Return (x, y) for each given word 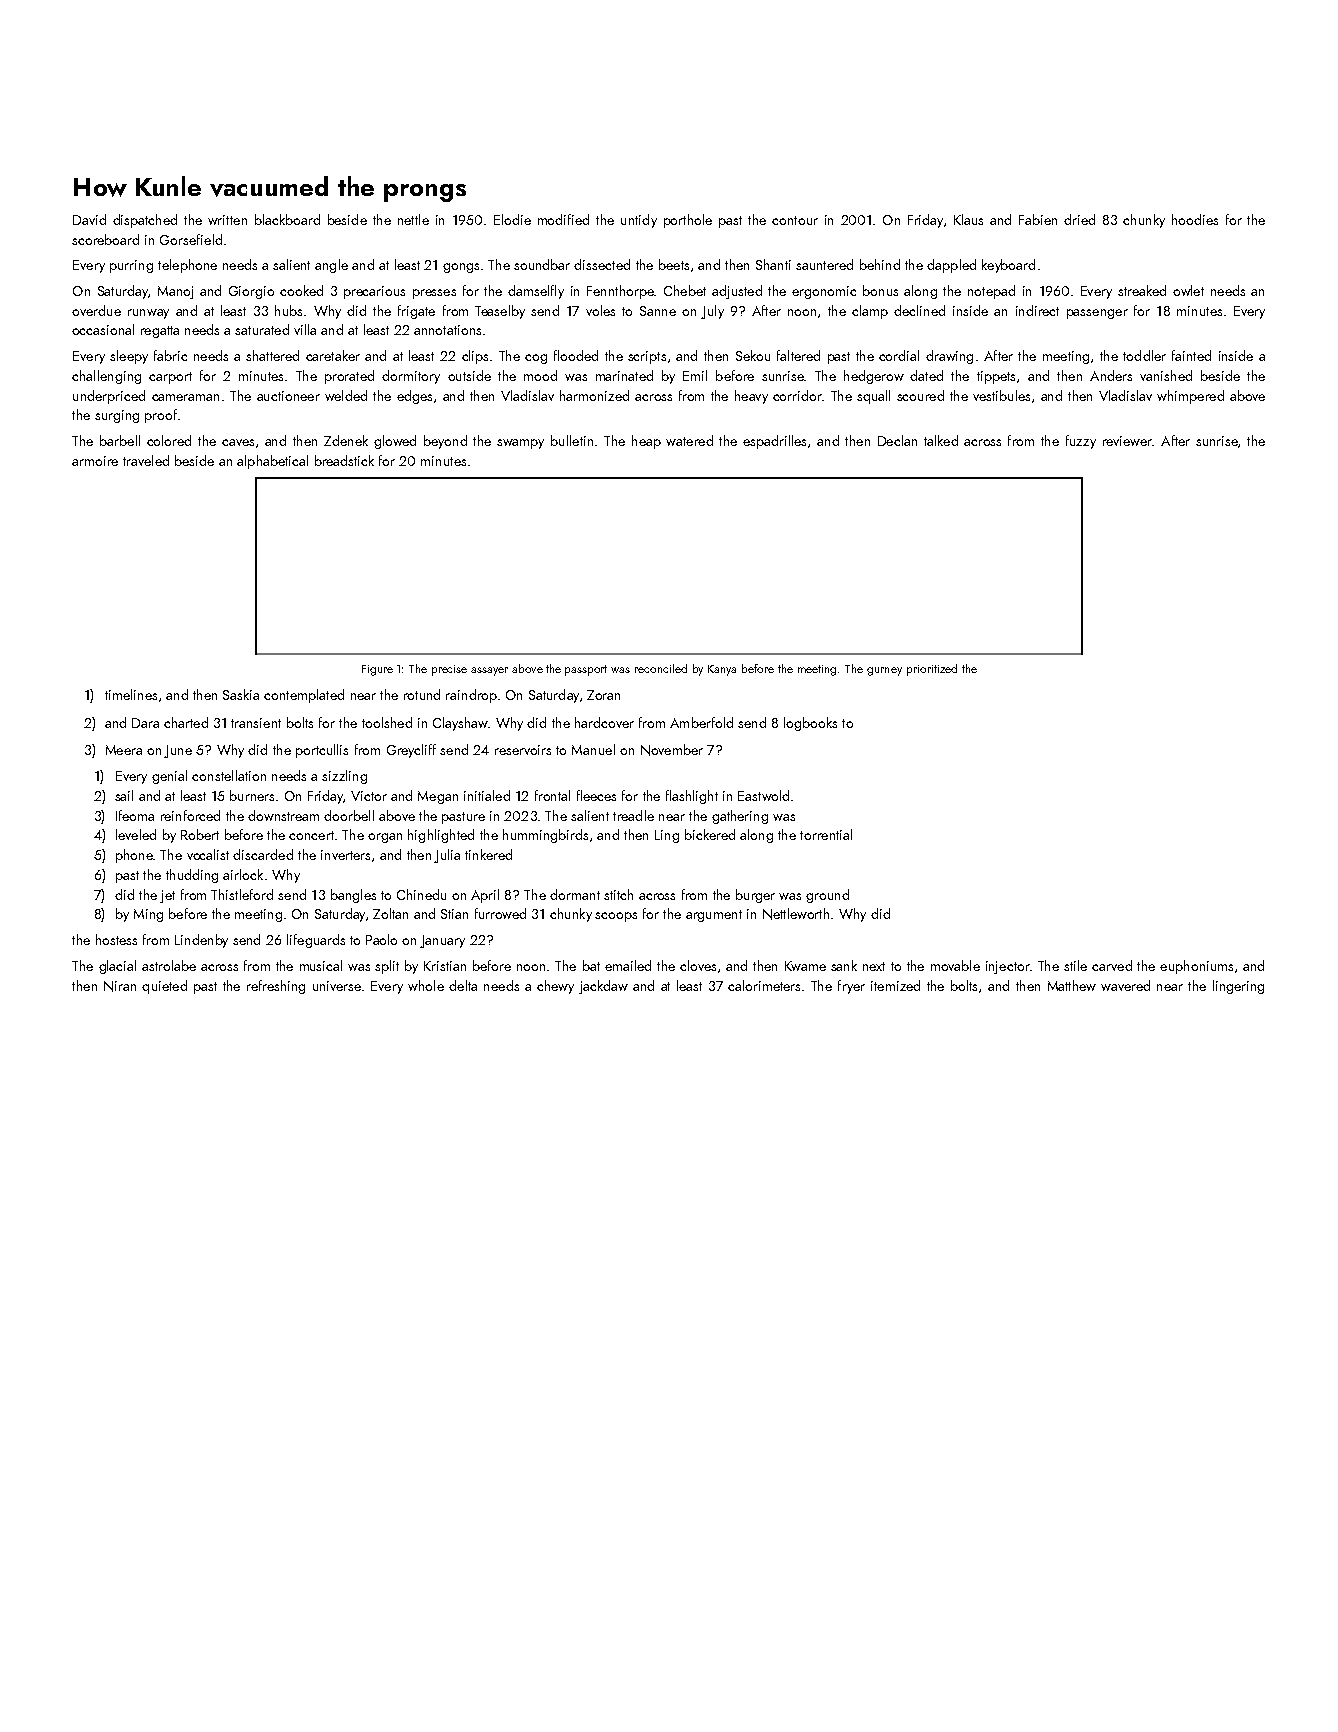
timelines (131, 694)
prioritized (932, 670)
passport (586, 670)
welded (346, 395)
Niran (120, 986)
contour (795, 220)
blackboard (287, 219)
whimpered (1190, 397)
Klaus (968, 219)
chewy (555, 987)
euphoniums (1196, 967)
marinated (624, 375)
